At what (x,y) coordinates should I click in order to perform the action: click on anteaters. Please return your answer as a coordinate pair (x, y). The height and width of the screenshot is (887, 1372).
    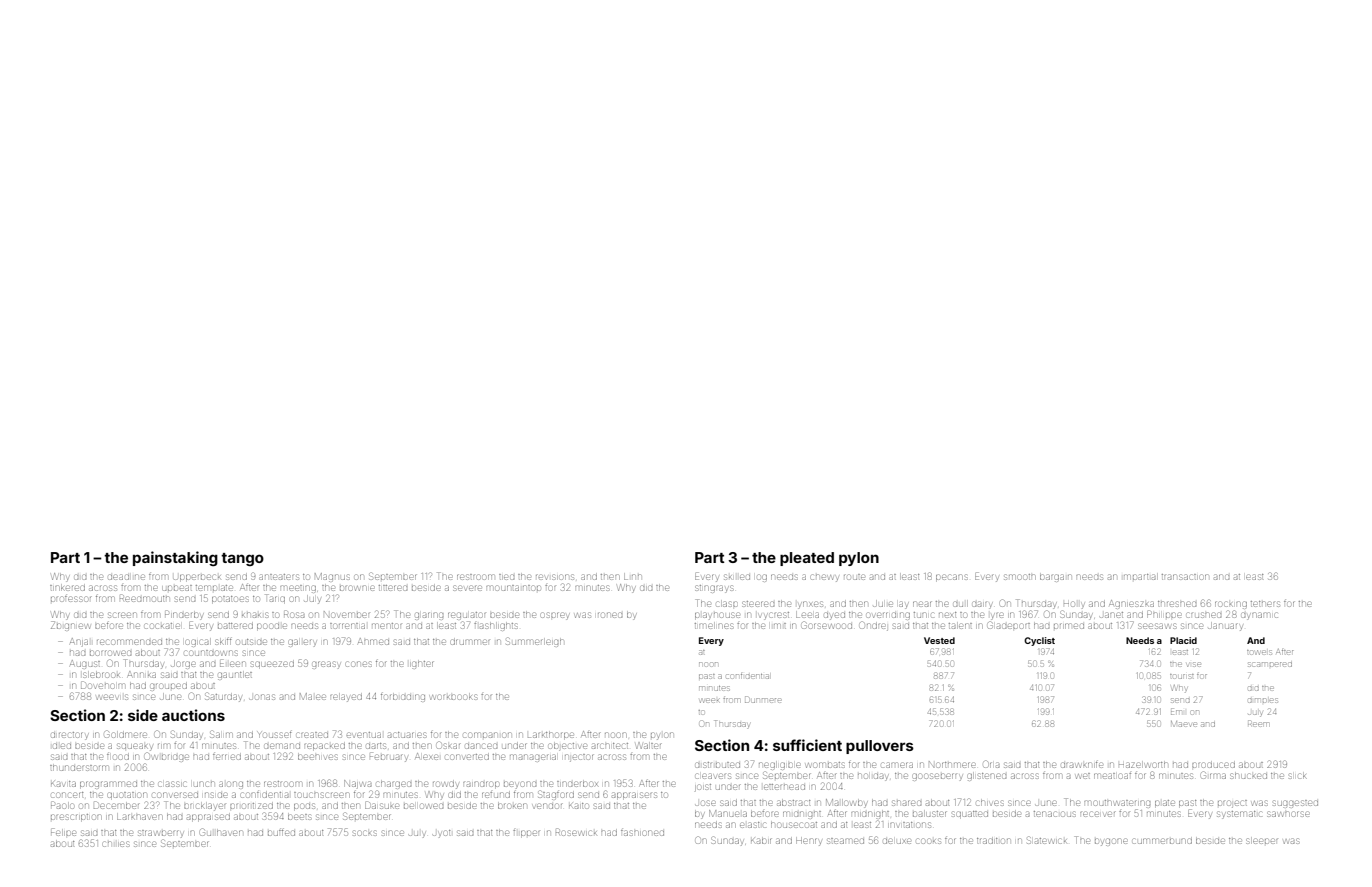
    Looking at the image, I should click on (279, 577).
